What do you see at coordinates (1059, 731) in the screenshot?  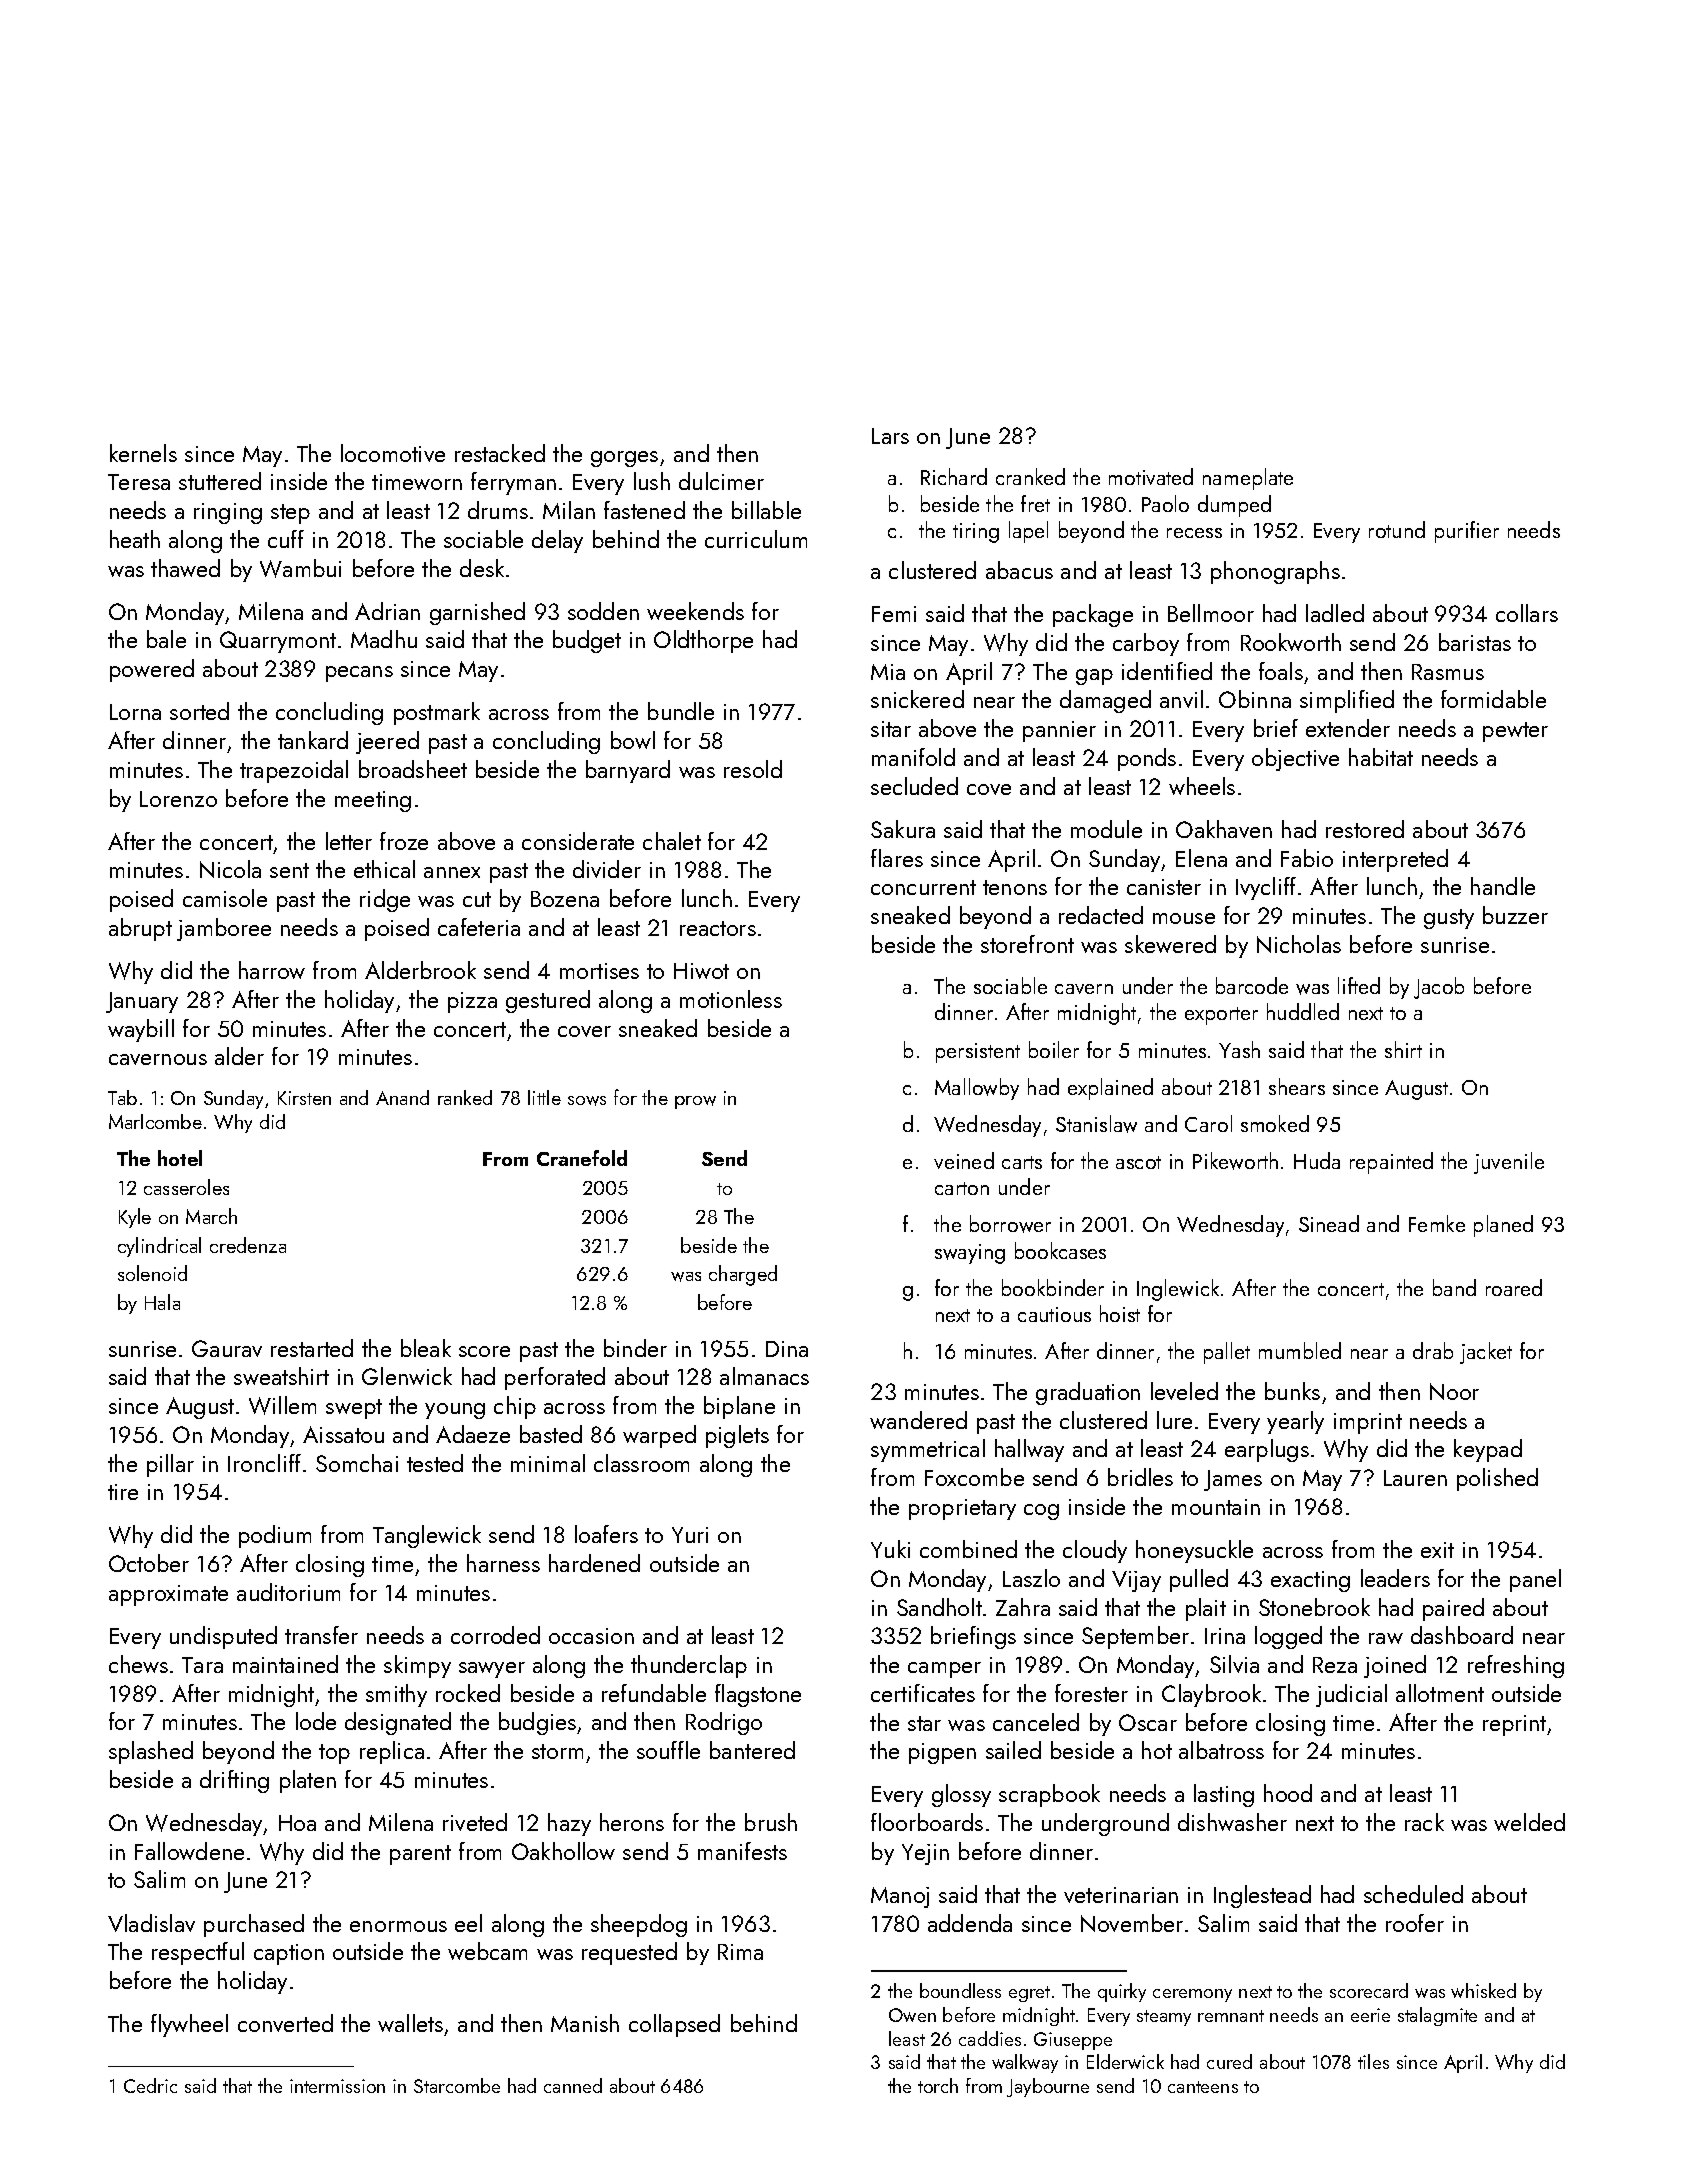 I see `pannier` at bounding box center [1059, 731].
